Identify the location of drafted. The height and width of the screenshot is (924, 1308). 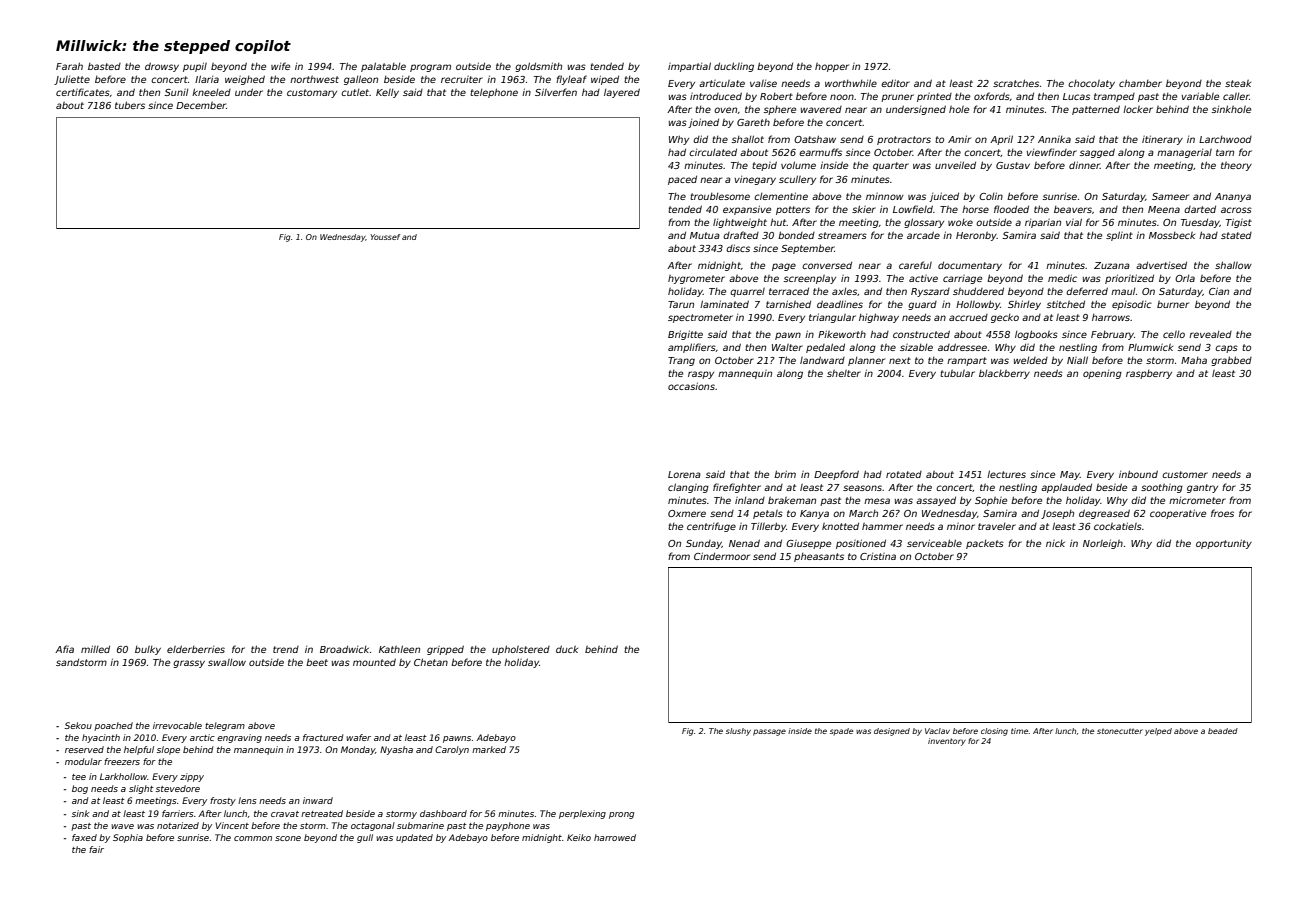
(741, 235).
